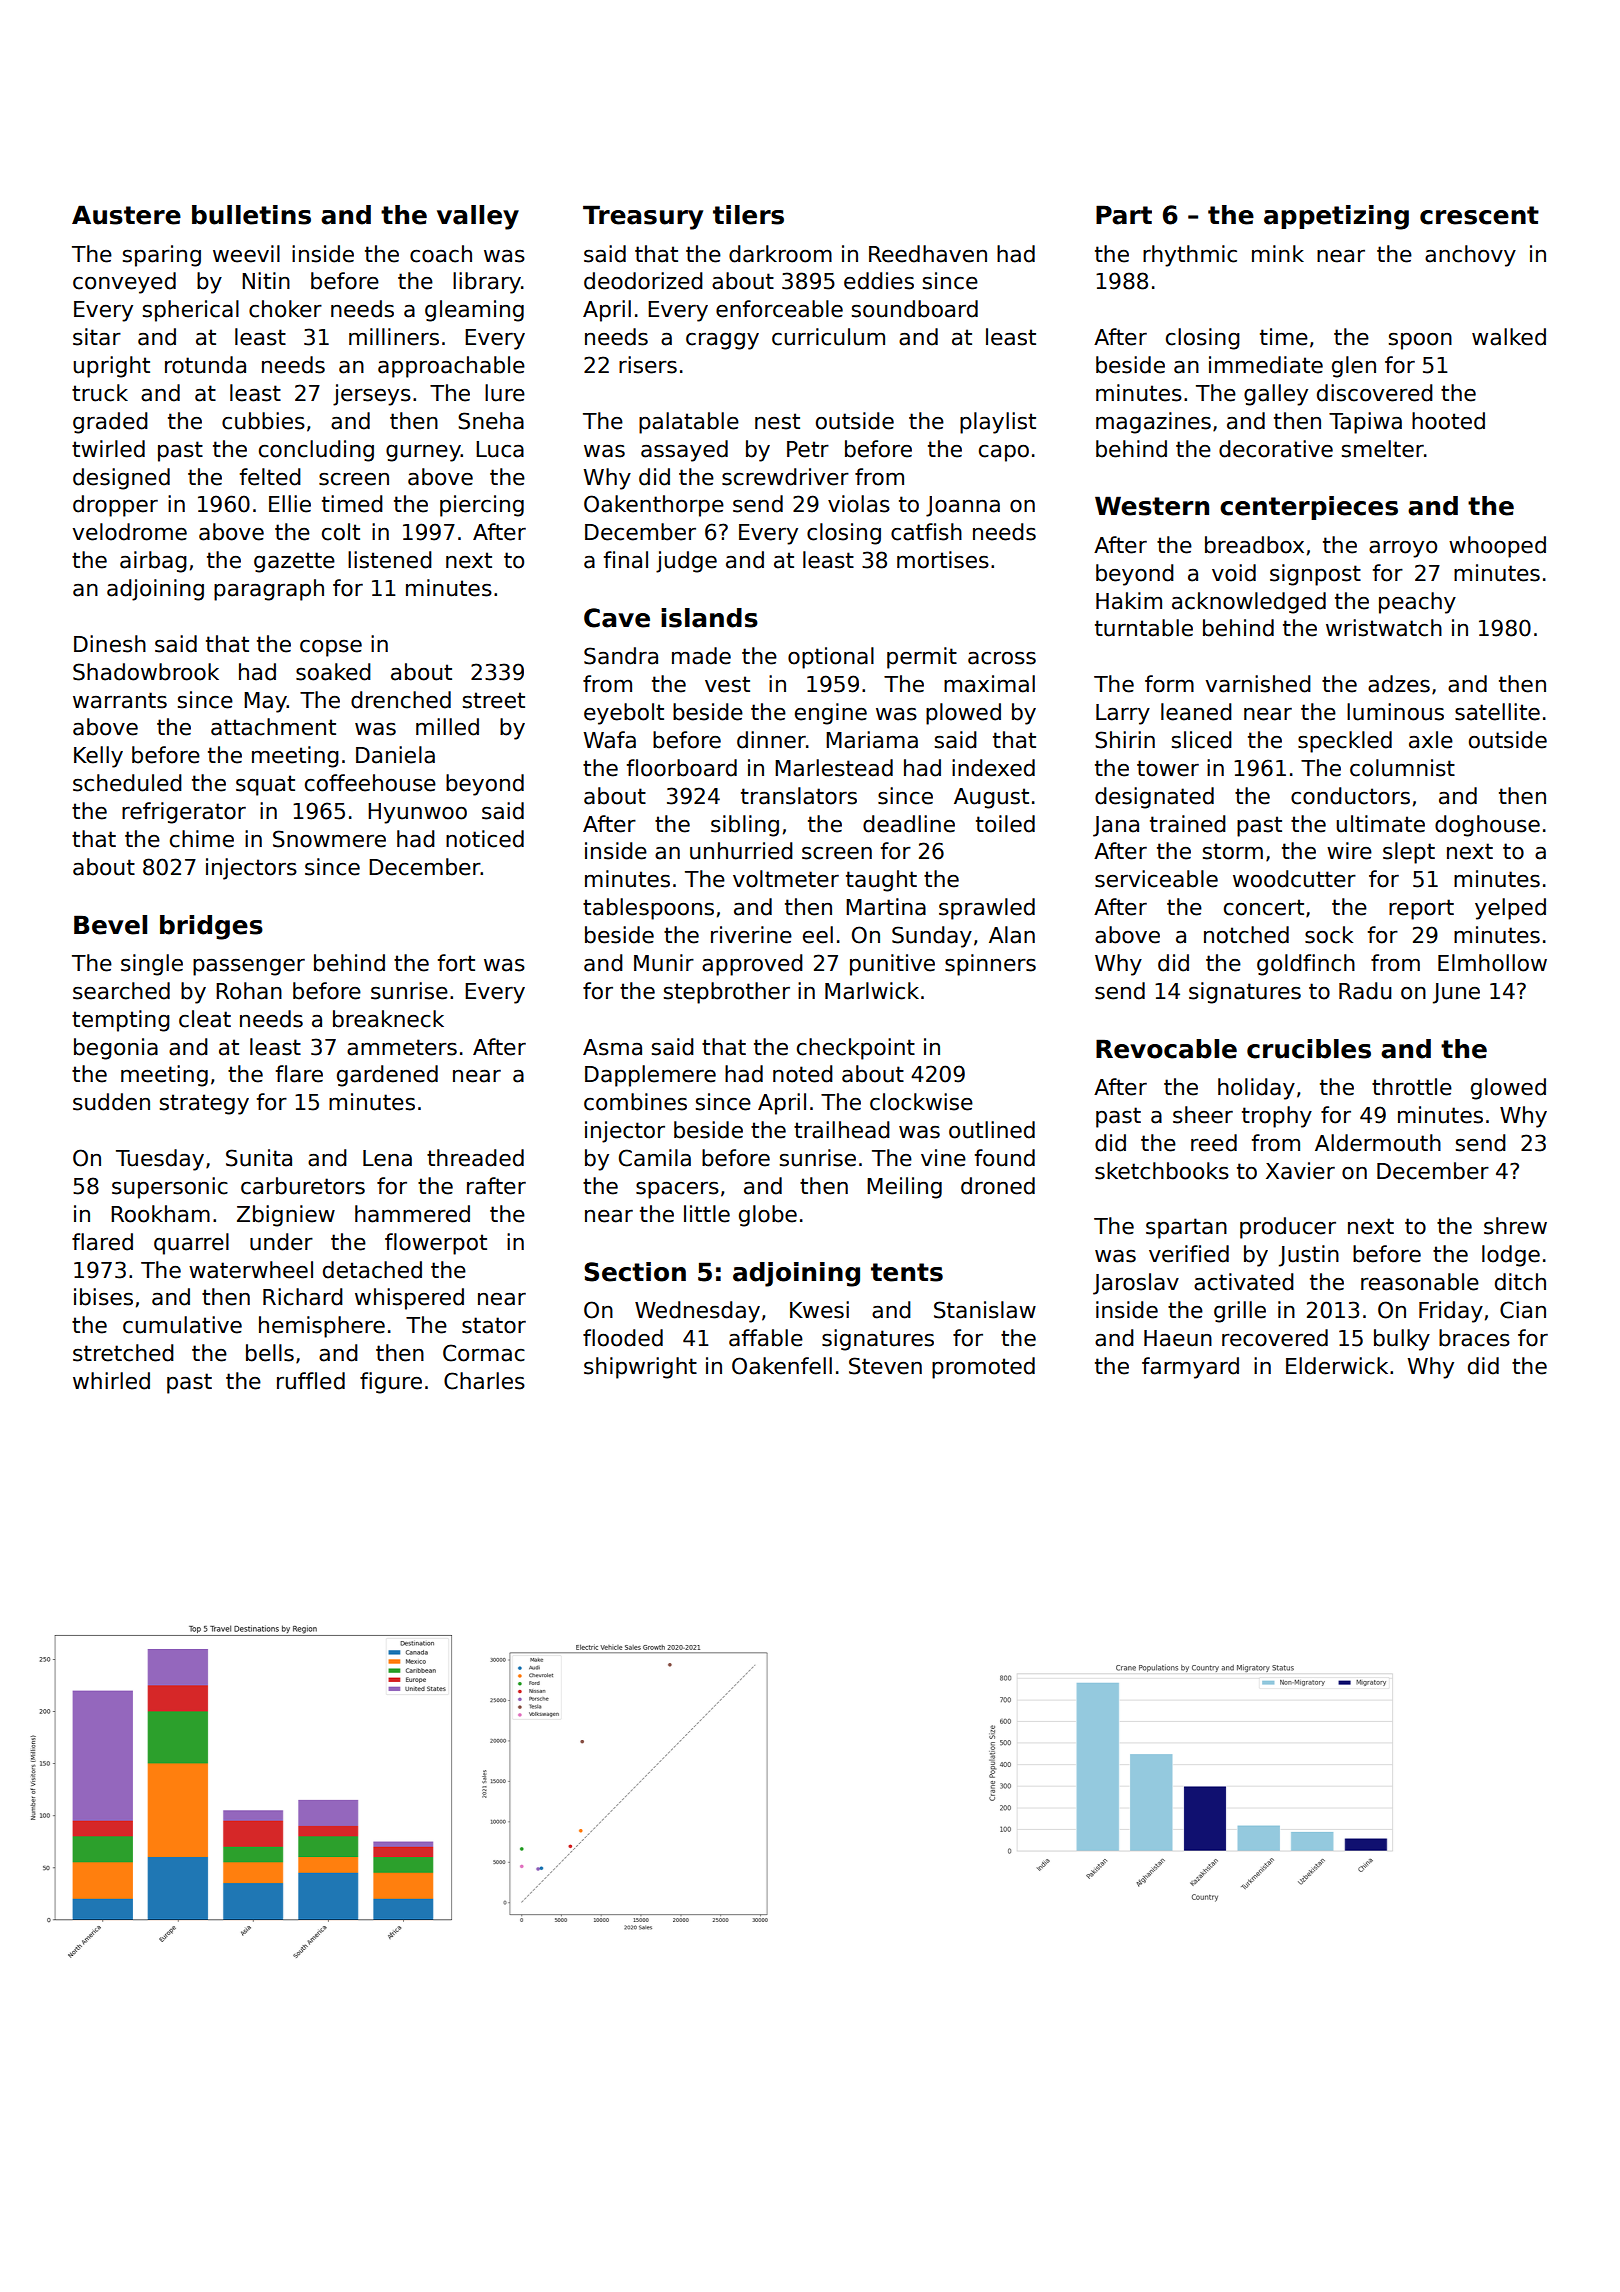 The width and height of the screenshot is (1620, 2292). What do you see at coordinates (635, 1272) in the screenshot?
I see `Section` at bounding box center [635, 1272].
